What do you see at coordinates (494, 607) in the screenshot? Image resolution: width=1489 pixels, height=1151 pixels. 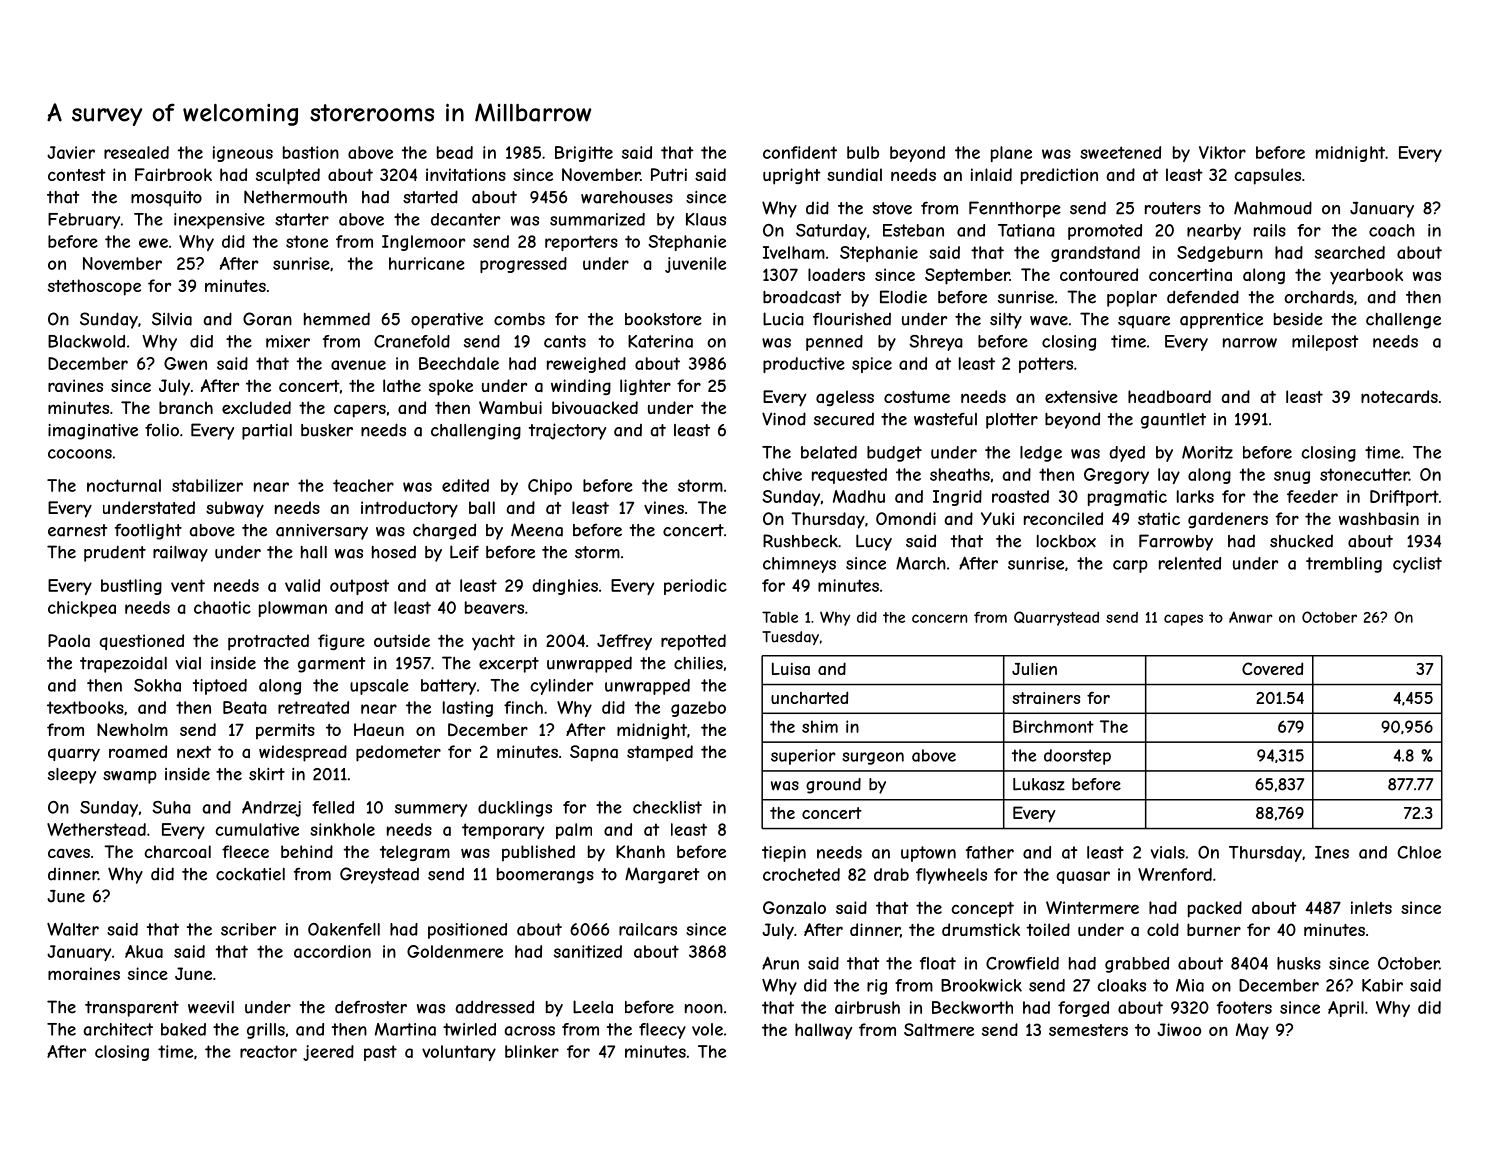 I see `beavers` at bounding box center [494, 607].
